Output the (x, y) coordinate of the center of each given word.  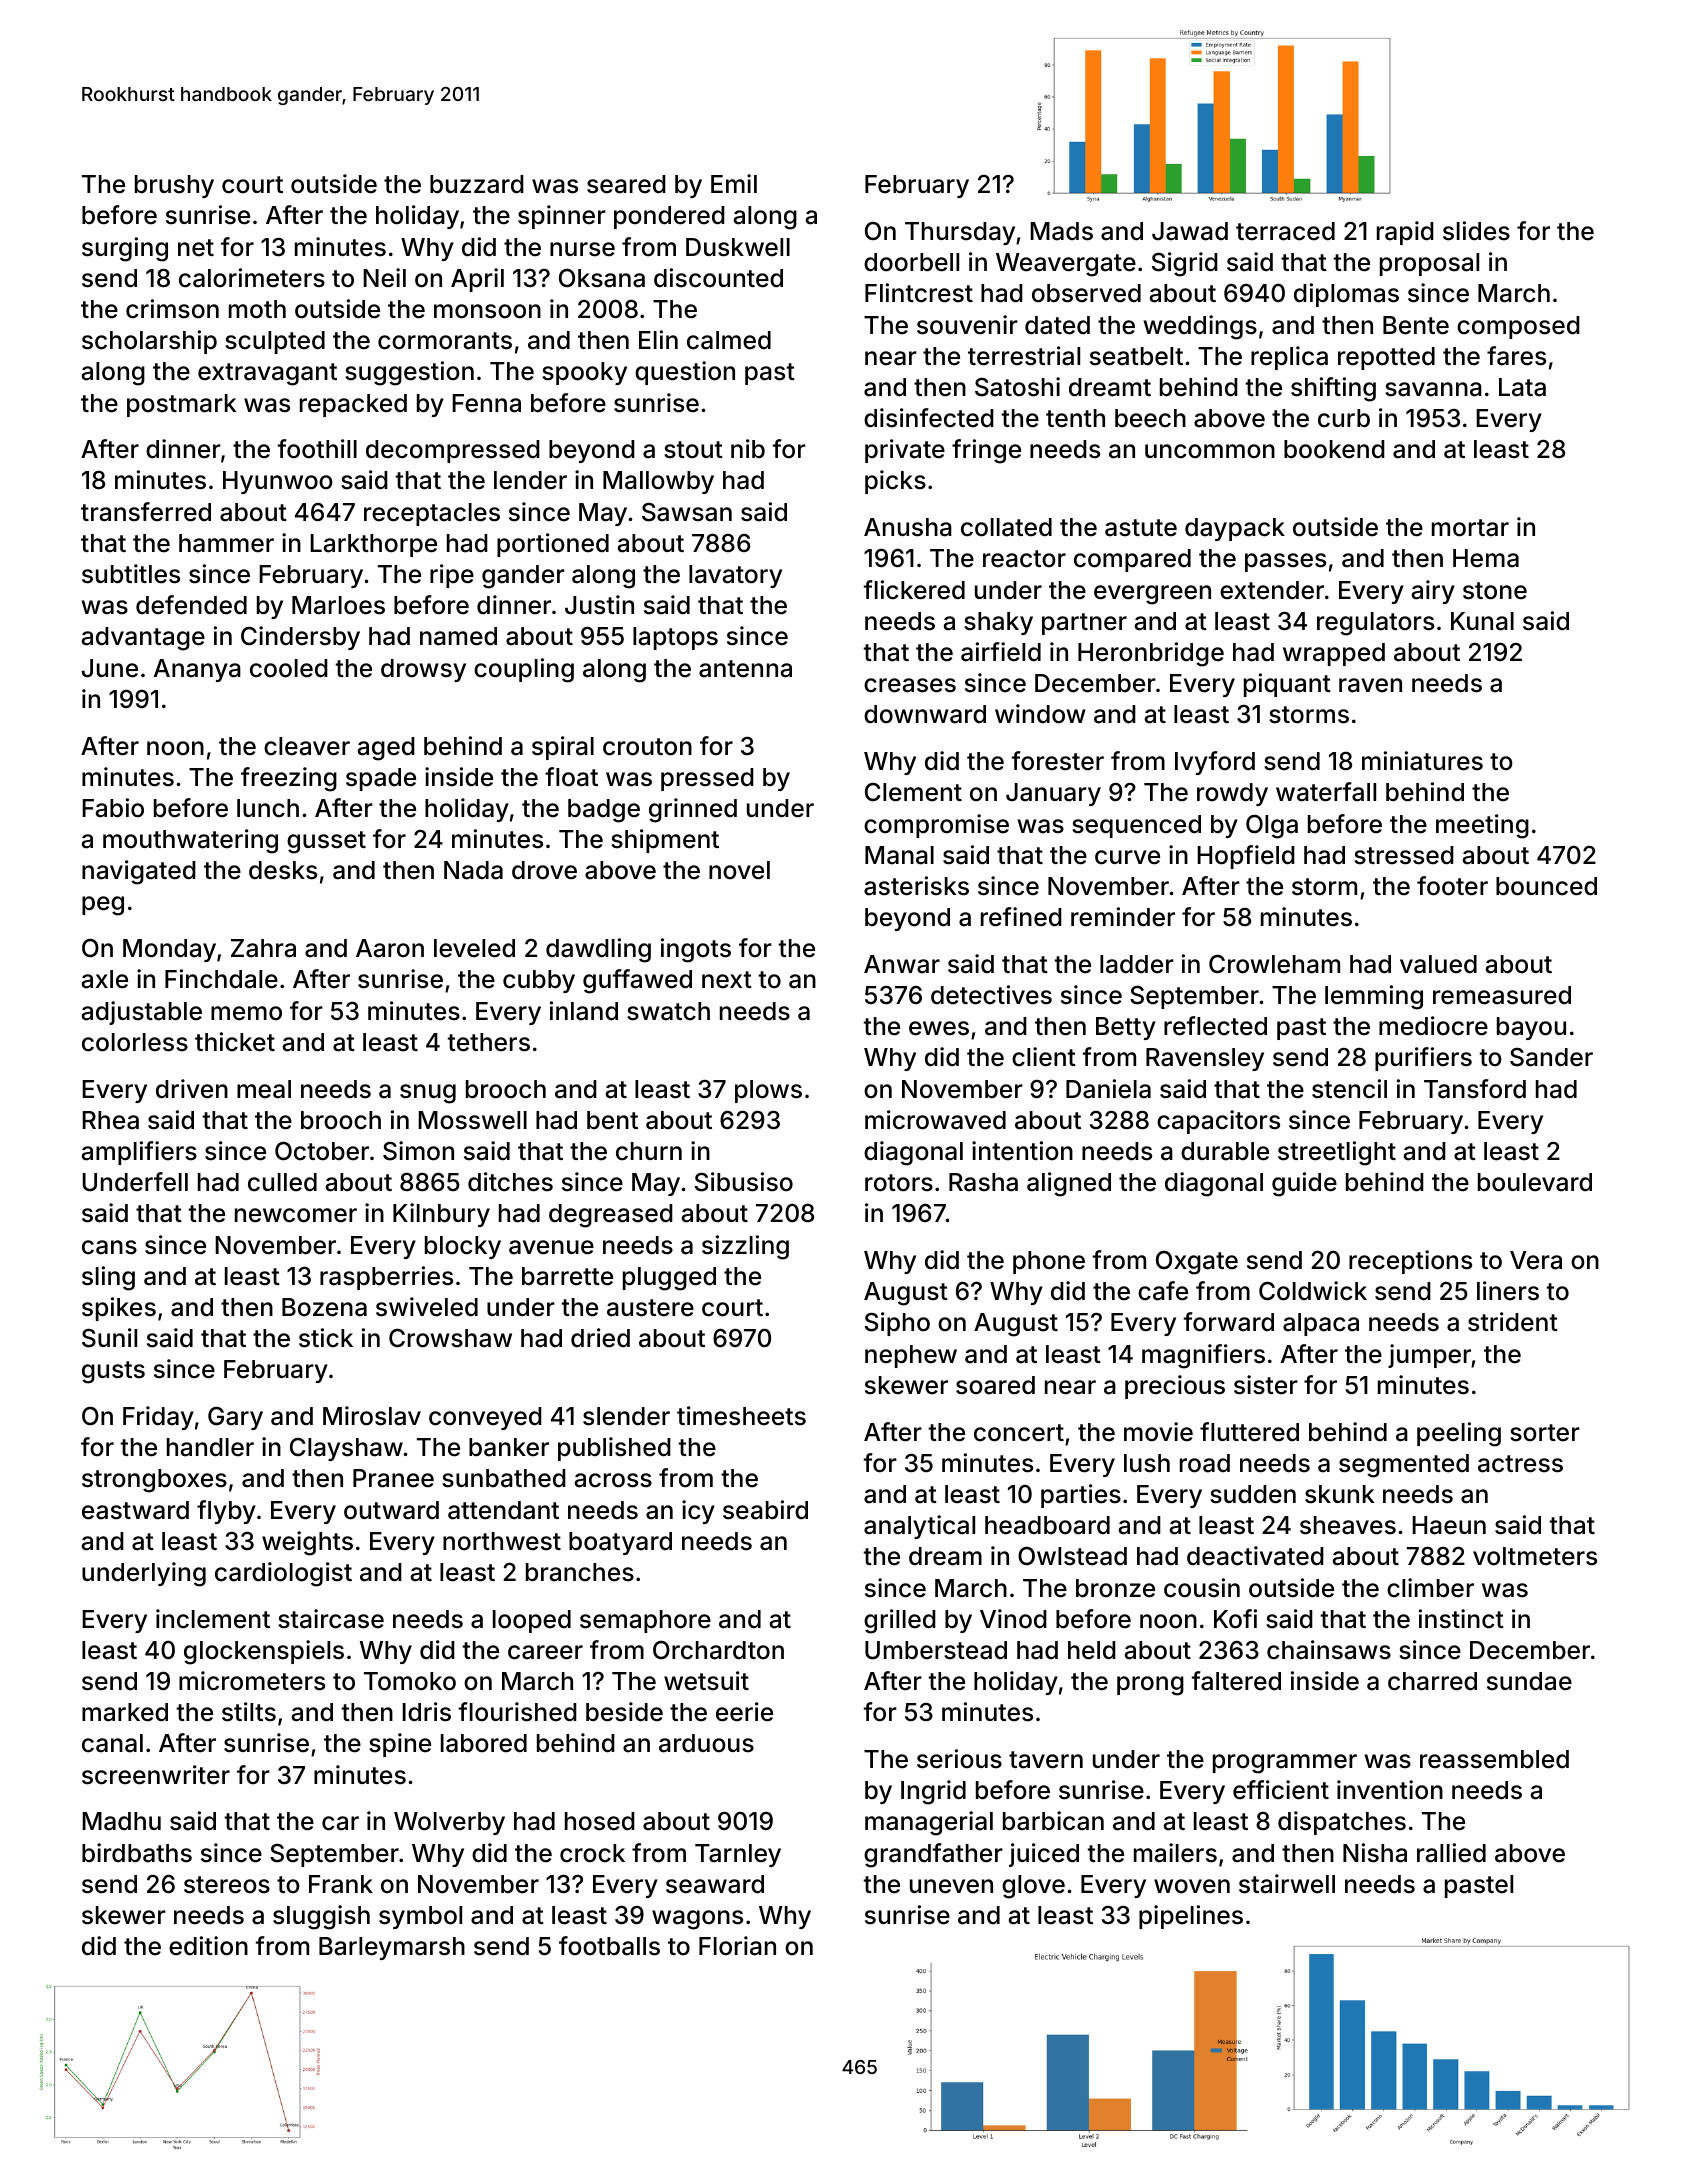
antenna (745, 669)
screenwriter (156, 1775)
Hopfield (1246, 857)
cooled (289, 668)
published (614, 1449)
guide (1304, 1184)
